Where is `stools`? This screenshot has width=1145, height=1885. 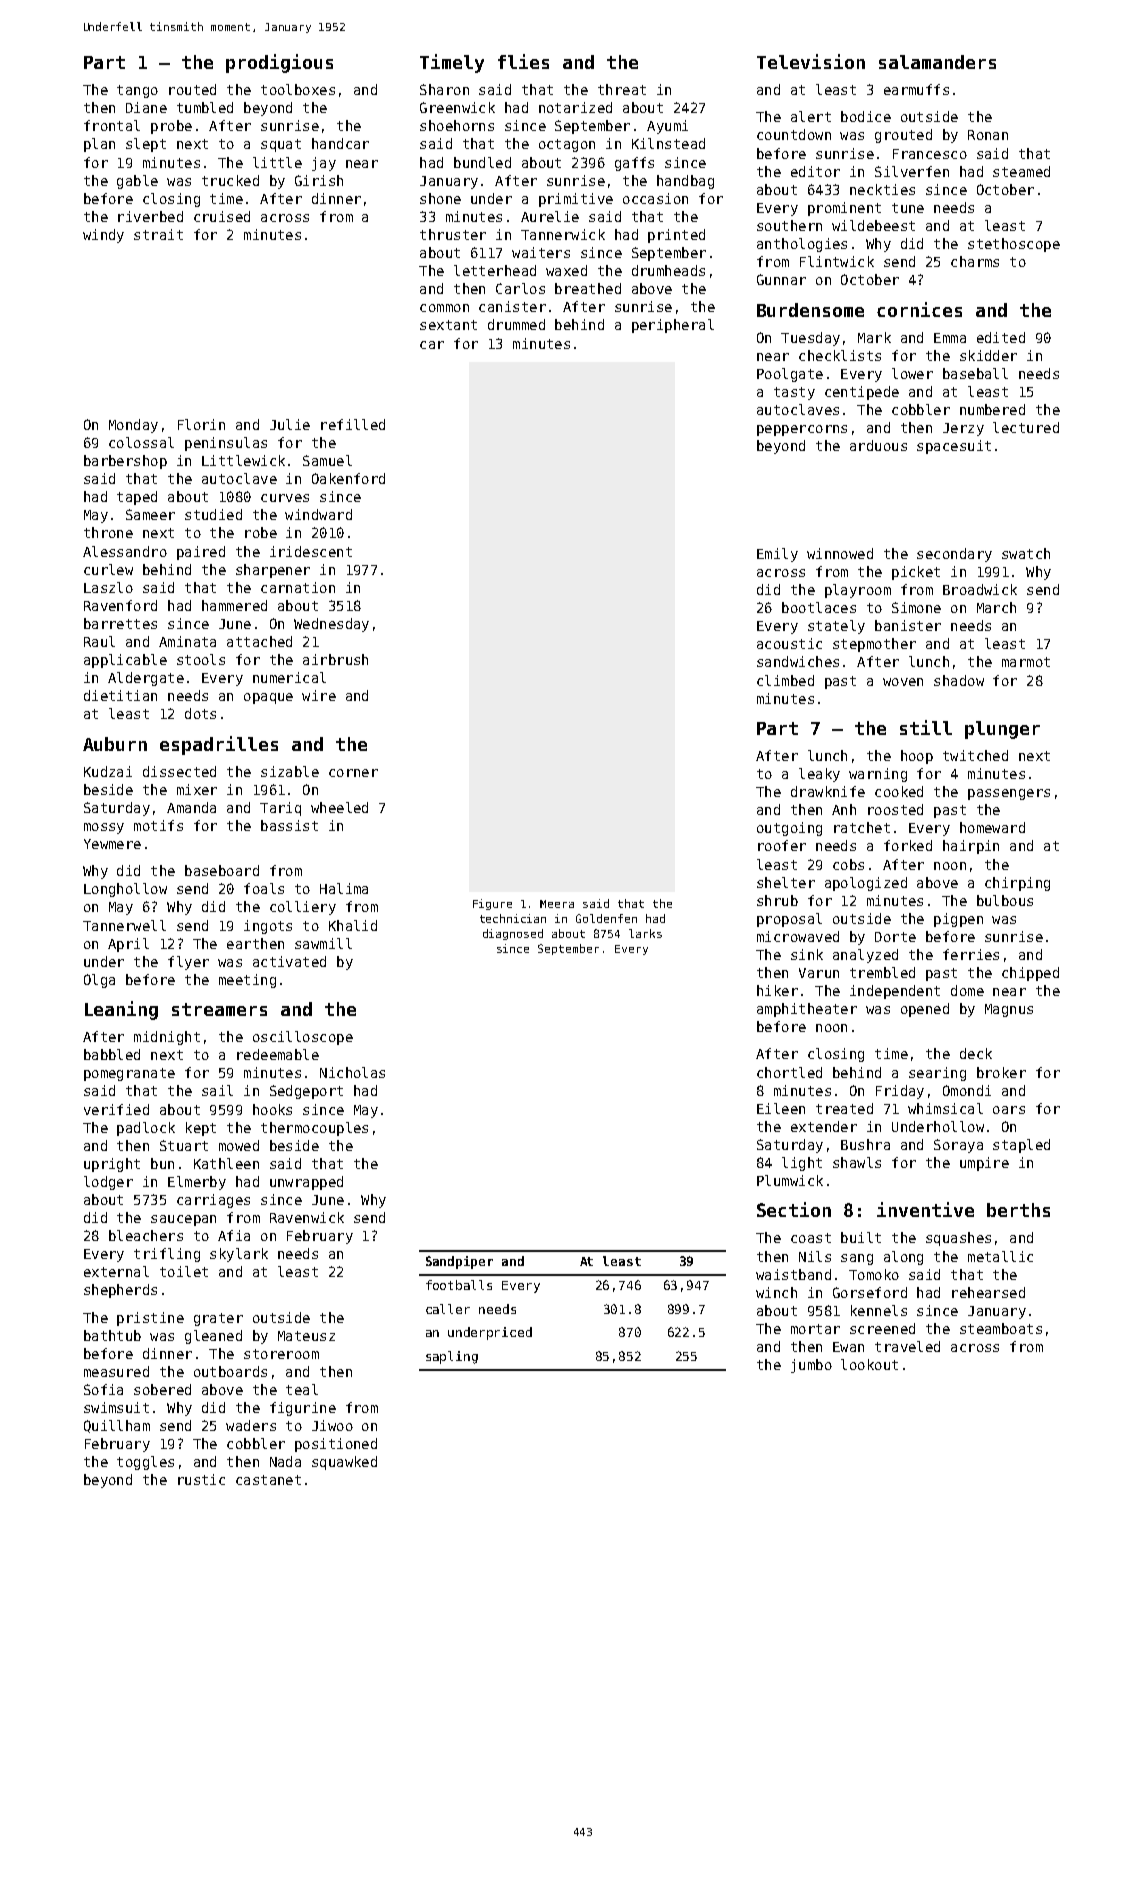 stools is located at coordinates (201, 659).
